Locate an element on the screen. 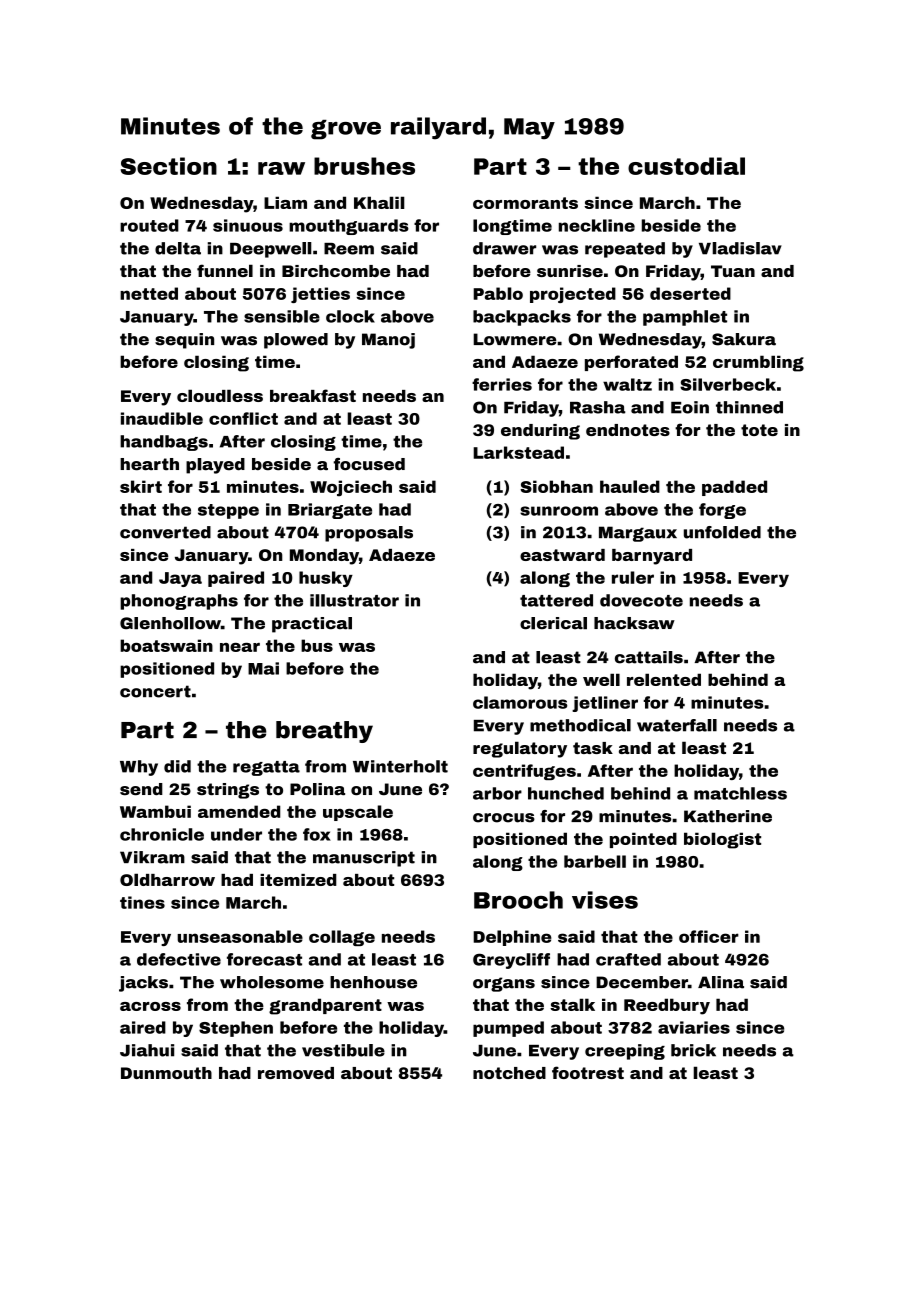 This screenshot has height=1308, width=924. brick is located at coordinates (693, 1050).
